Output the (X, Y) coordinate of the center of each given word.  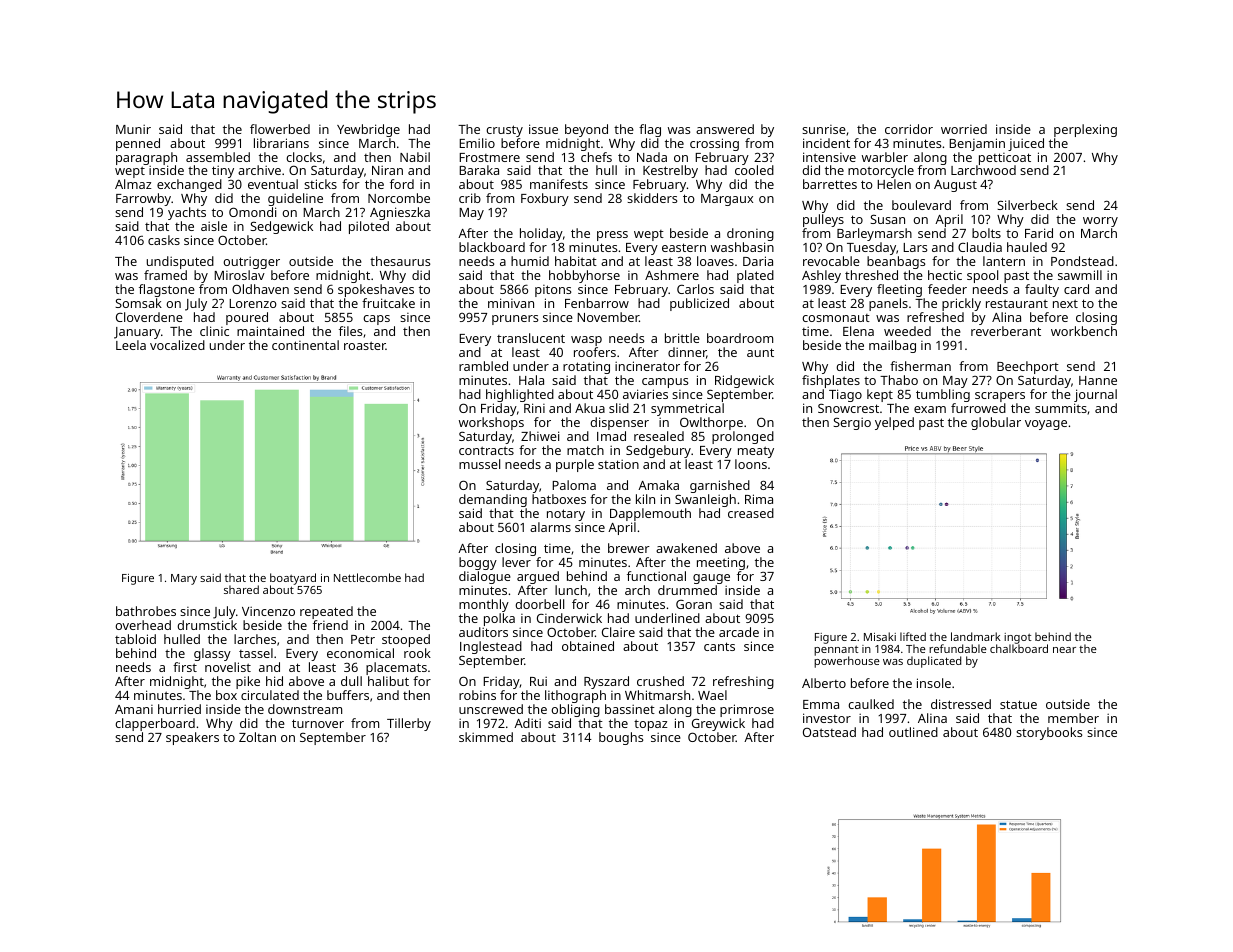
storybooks (1049, 733)
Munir (133, 129)
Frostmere (489, 157)
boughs (621, 738)
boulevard (921, 205)
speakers (192, 738)
